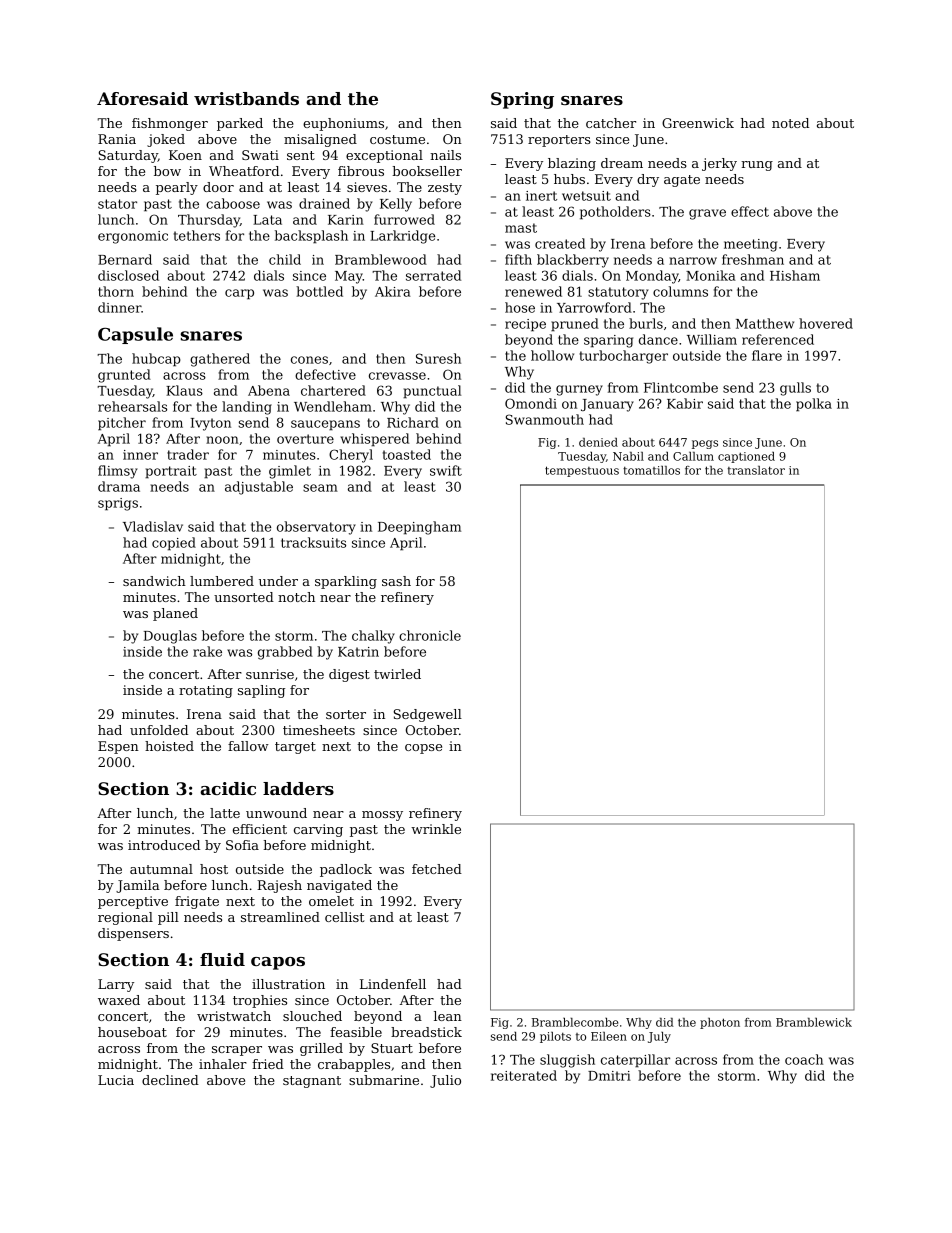 The width and height of the page is (952, 1233). Describe the element at coordinates (522, 100) in the page. I see `Spring` at that location.
